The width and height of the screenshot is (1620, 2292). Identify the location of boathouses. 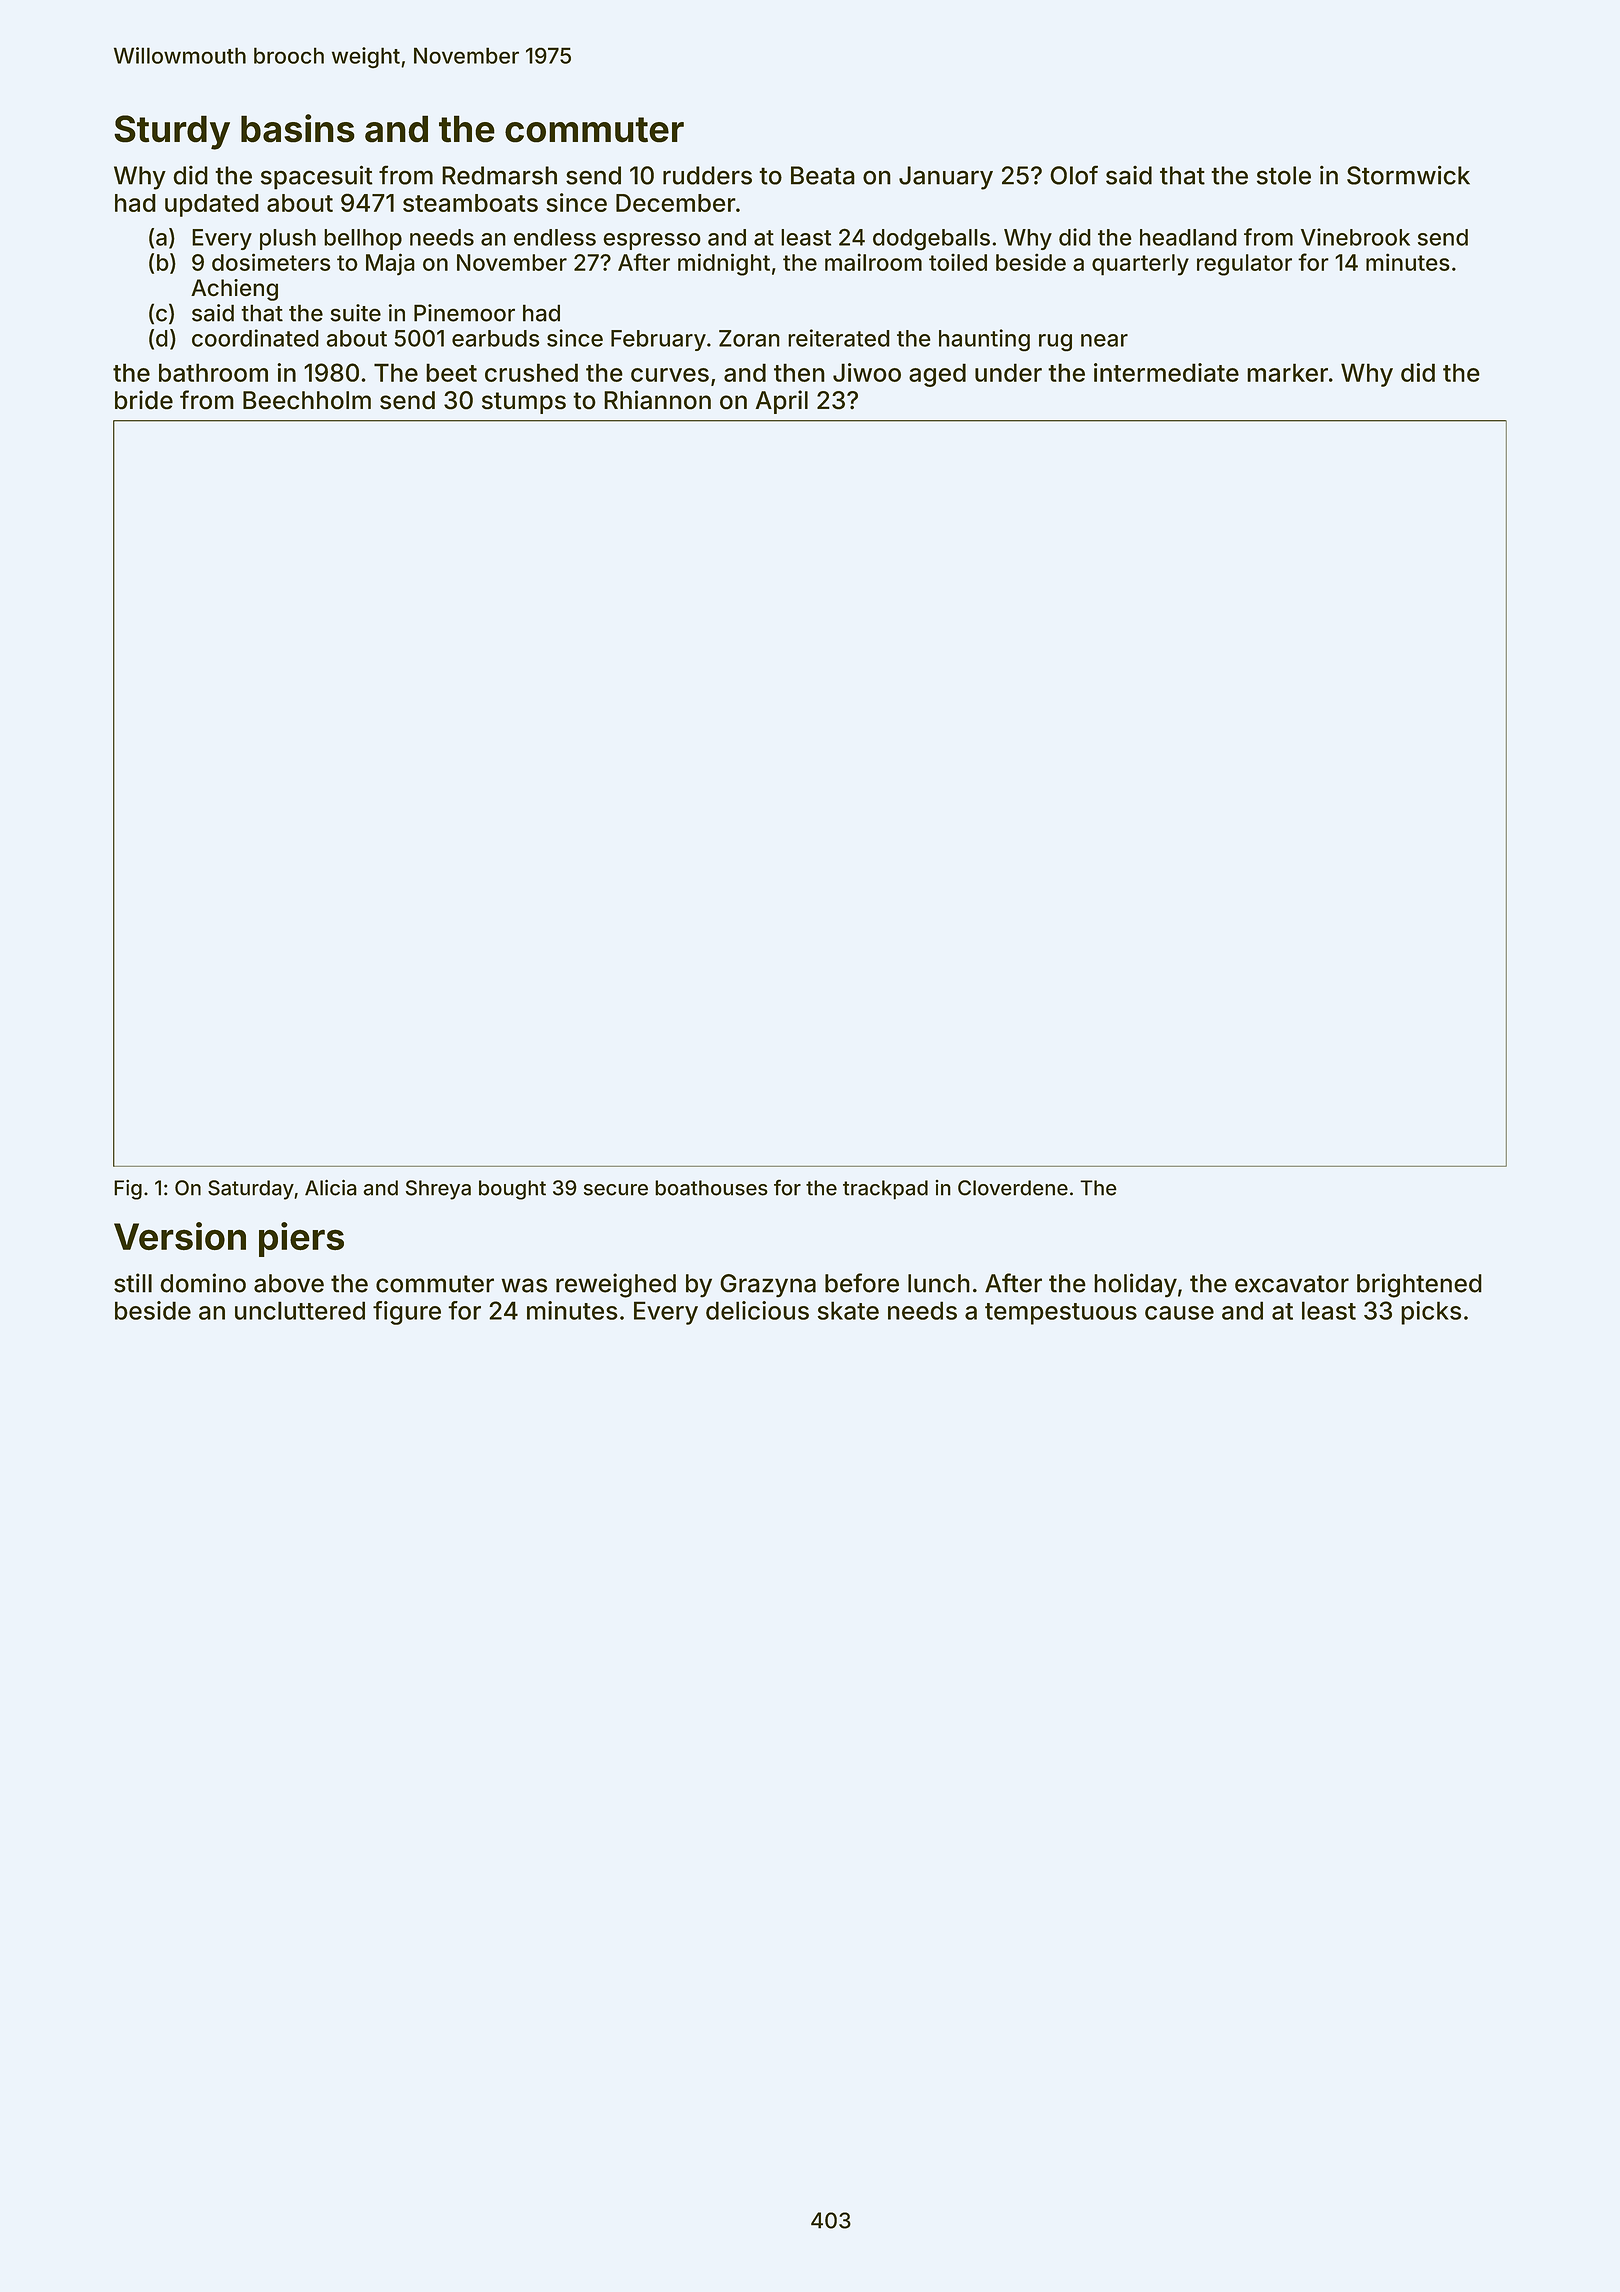
(711, 1188).
